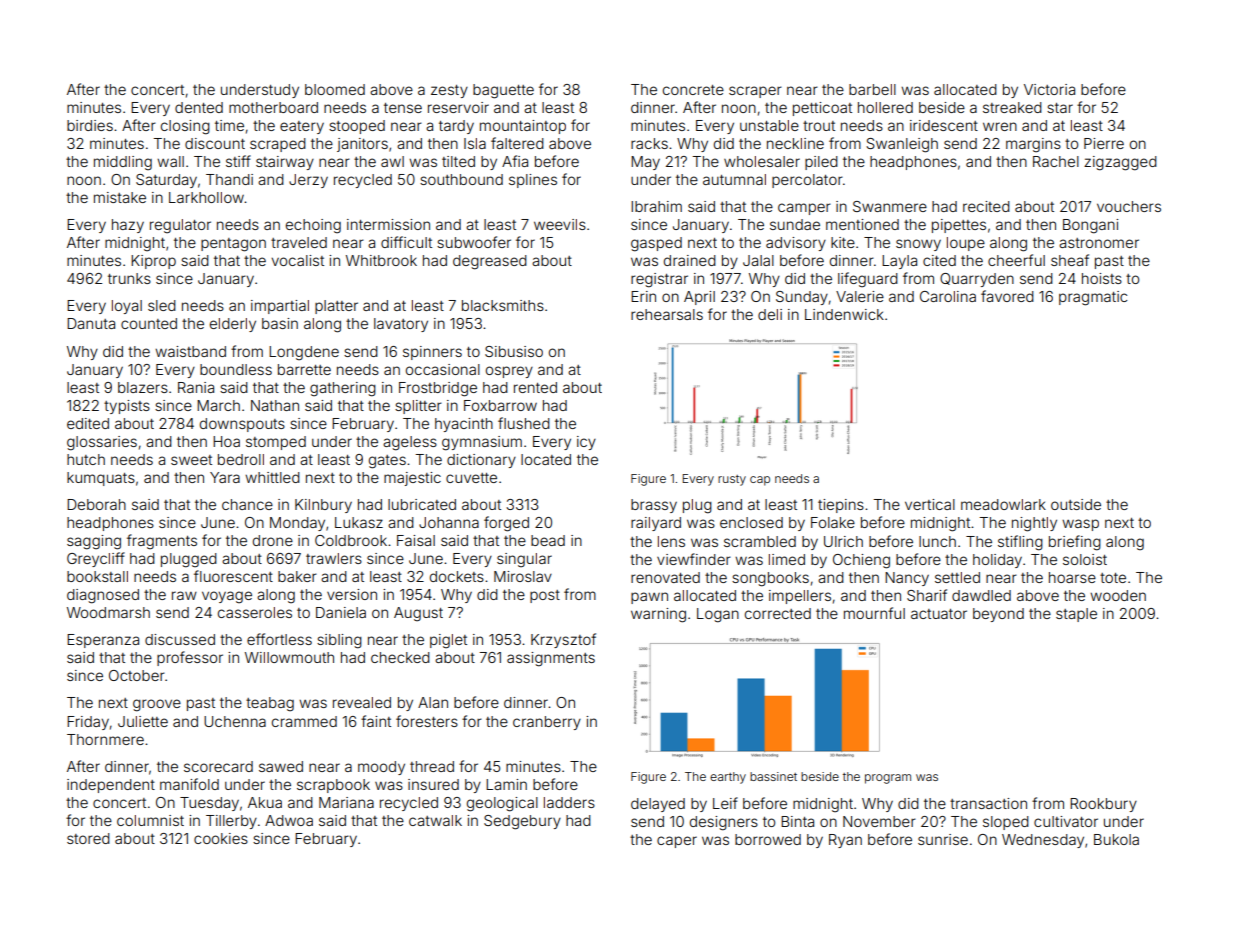 Image resolution: width=1233 pixels, height=952 pixels. What do you see at coordinates (667, 314) in the screenshot?
I see `rehearsals` at bounding box center [667, 314].
